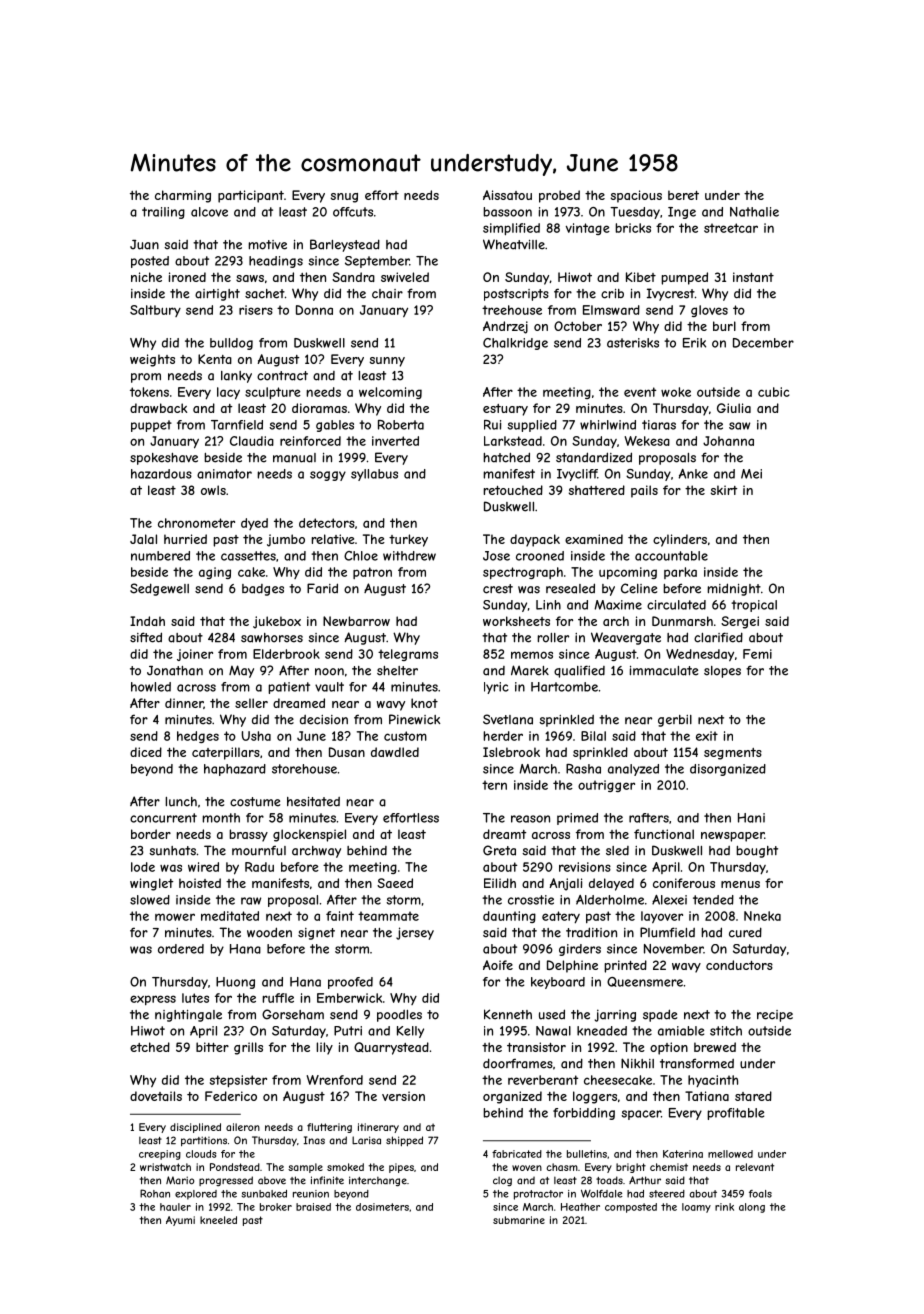 The height and width of the screenshot is (1314, 924). I want to click on noon, so click(329, 672).
